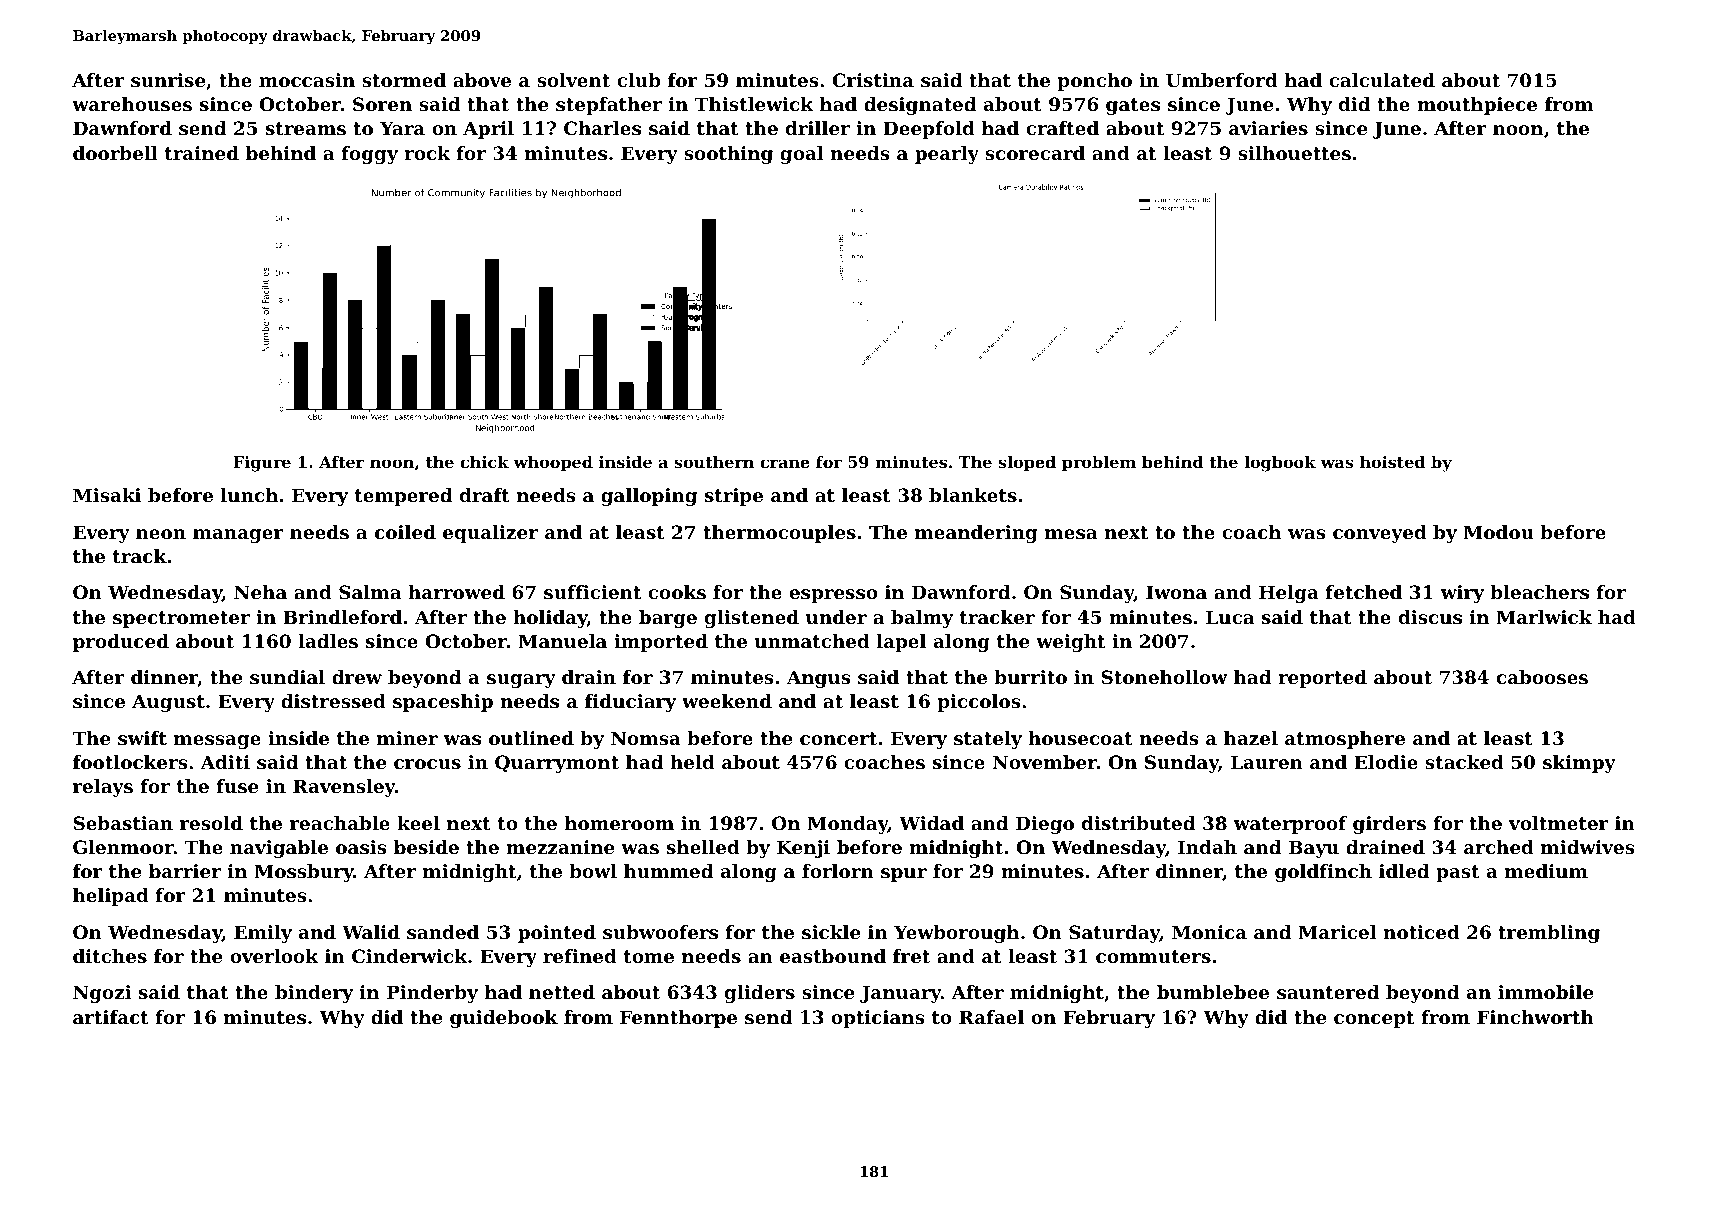 Image resolution: width=1718 pixels, height=1215 pixels. What do you see at coordinates (728, 155) in the screenshot?
I see `soothing` at bounding box center [728, 155].
